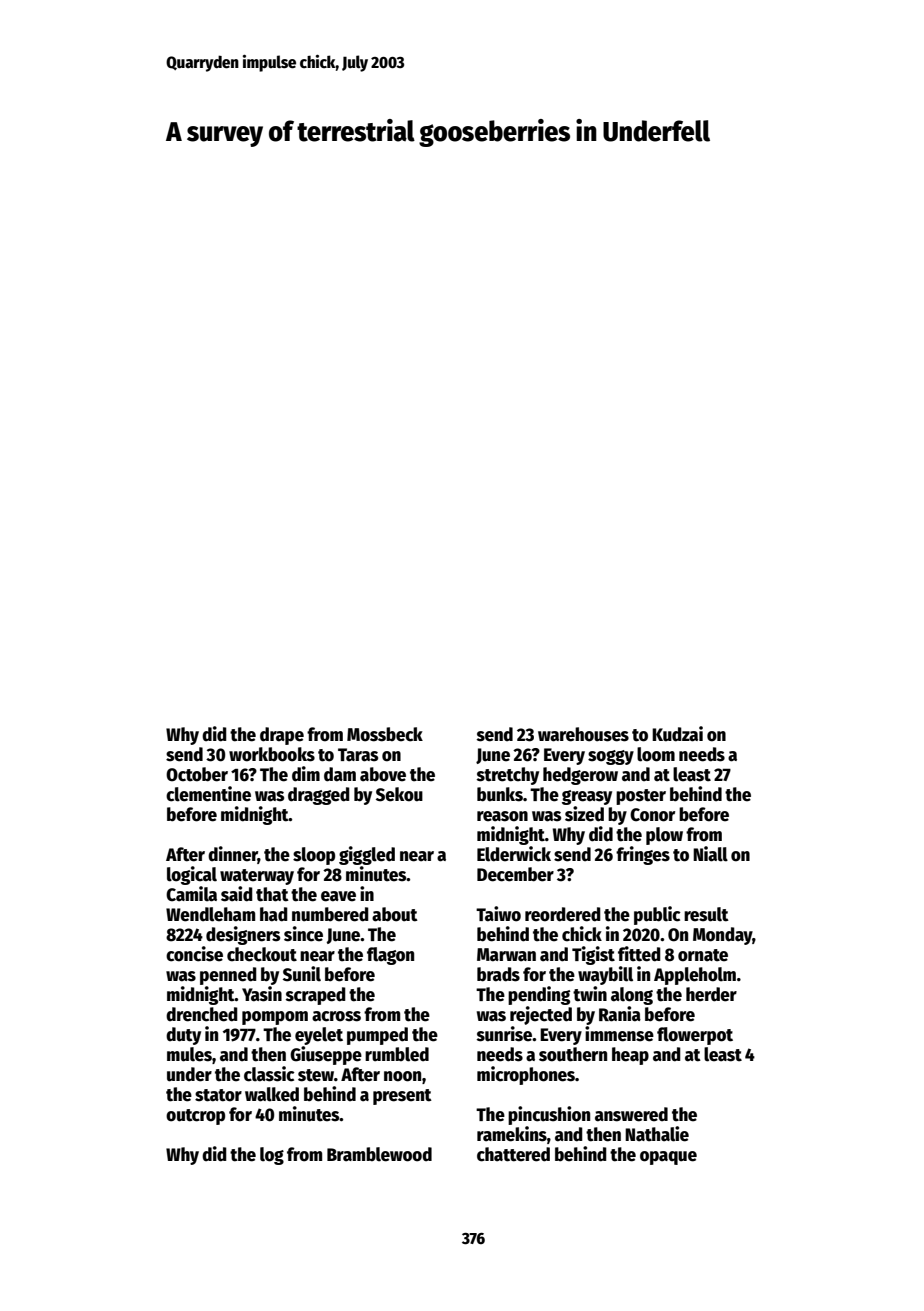 This screenshot has width=924, height=1311. What do you see at coordinates (195, 1117) in the screenshot?
I see `outcrop` at bounding box center [195, 1117].
